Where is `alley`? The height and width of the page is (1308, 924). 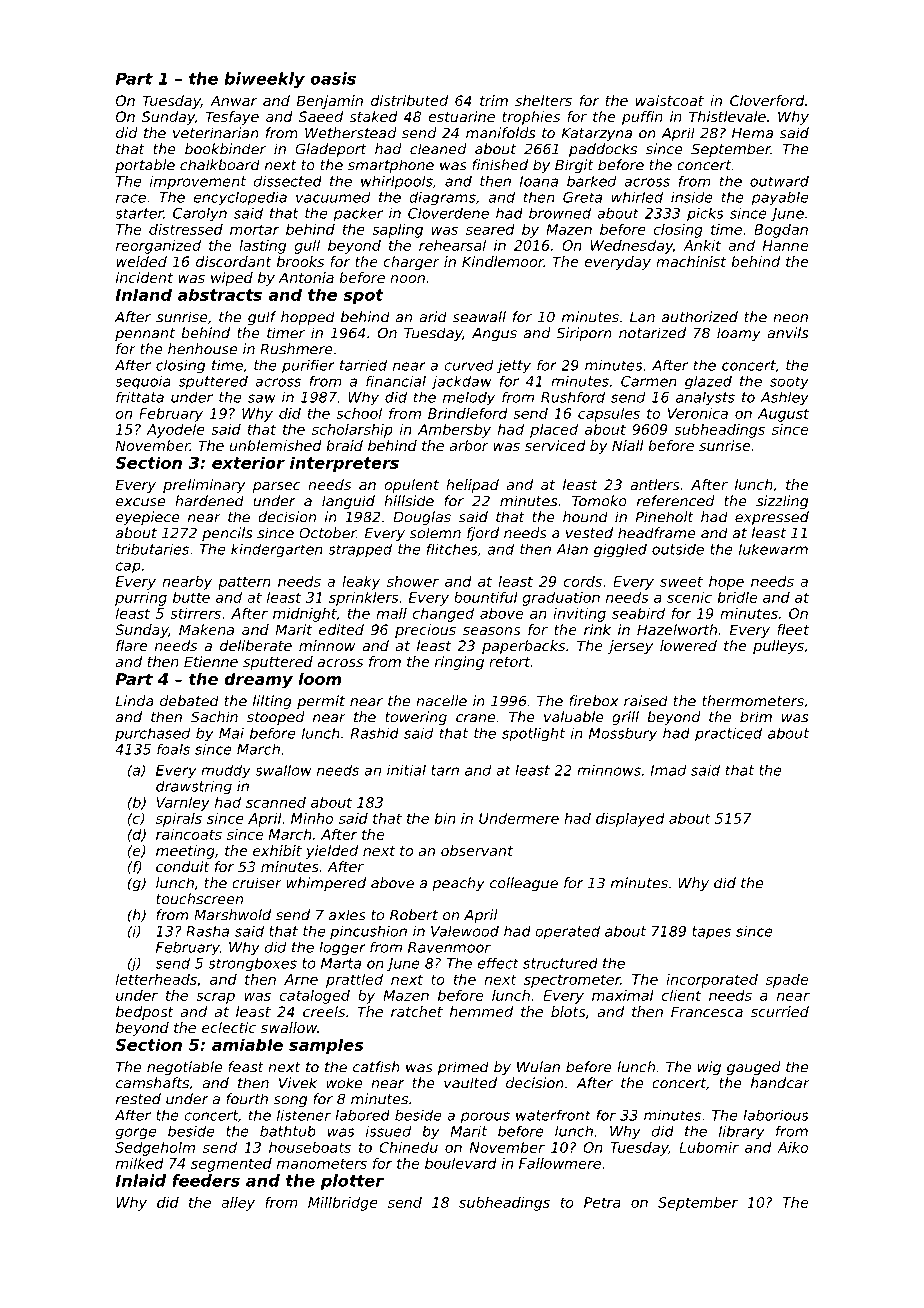 alley is located at coordinates (238, 1204).
